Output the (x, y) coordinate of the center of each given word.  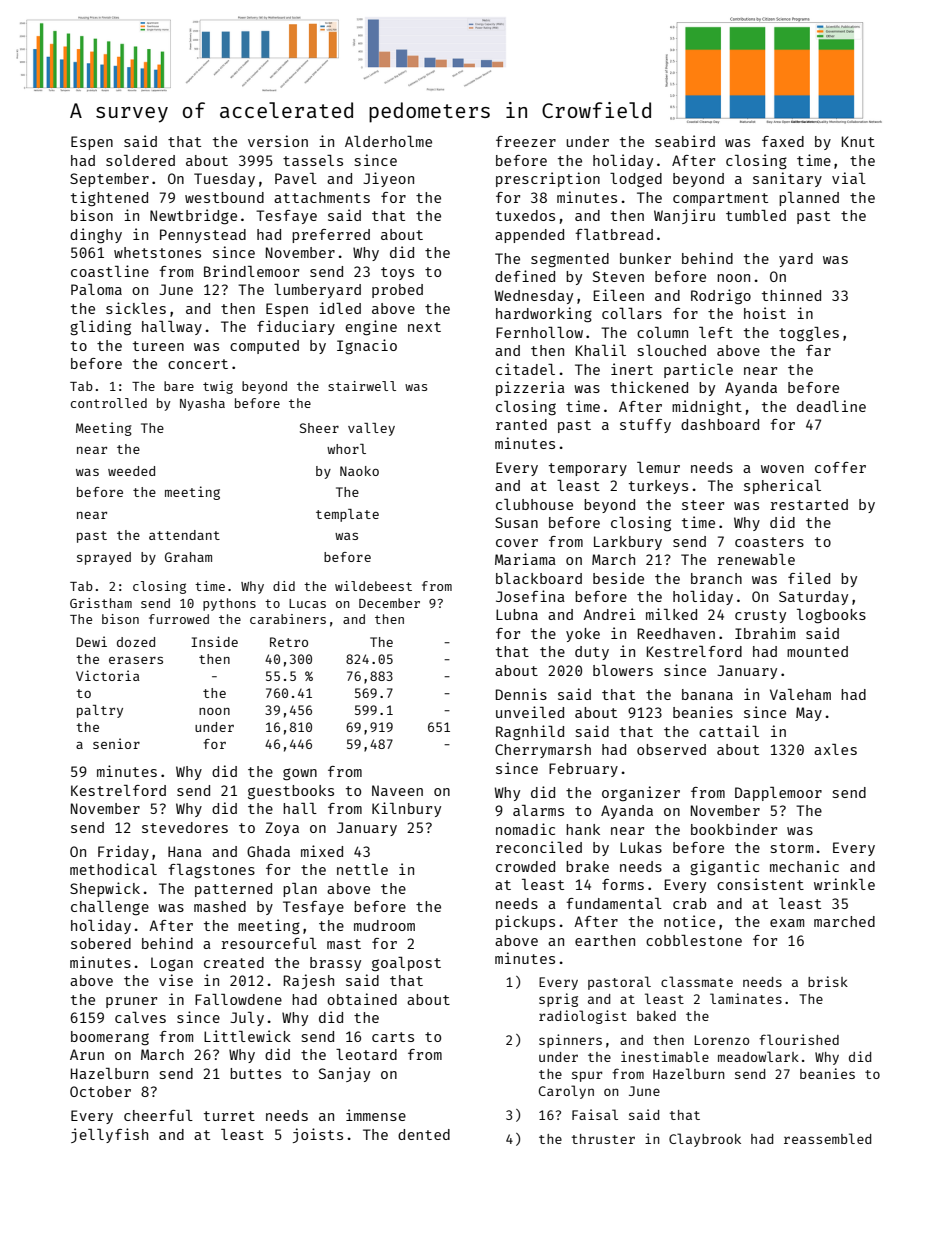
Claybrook (705, 1140)
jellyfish (109, 1135)
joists (318, 1135)
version (278, 141)
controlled (109, 403)
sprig (558, 1000)
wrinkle (844, 884)
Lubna (517, 614)
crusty (760, 616)
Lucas (307, 603)
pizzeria (530, 388)
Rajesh (308, 981)
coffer (840, 467)
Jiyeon (388, 179)
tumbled (756, 215)
